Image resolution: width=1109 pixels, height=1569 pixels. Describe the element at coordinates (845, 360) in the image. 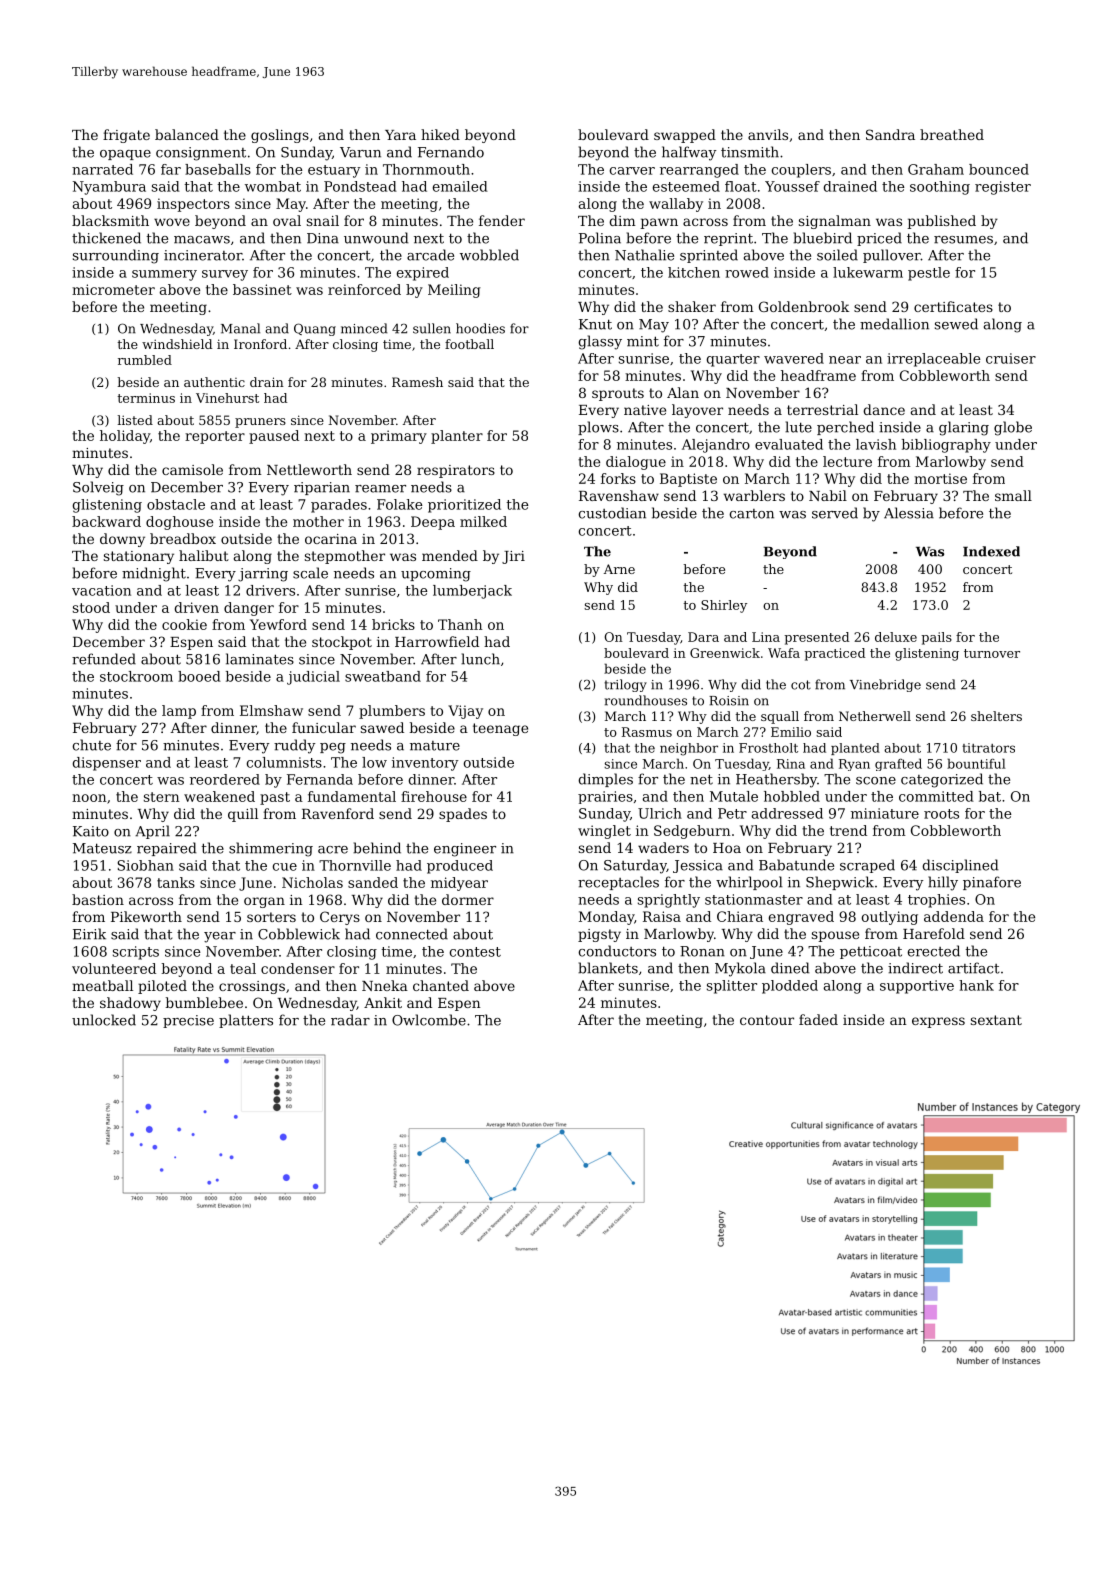

I see `near` at that location.
